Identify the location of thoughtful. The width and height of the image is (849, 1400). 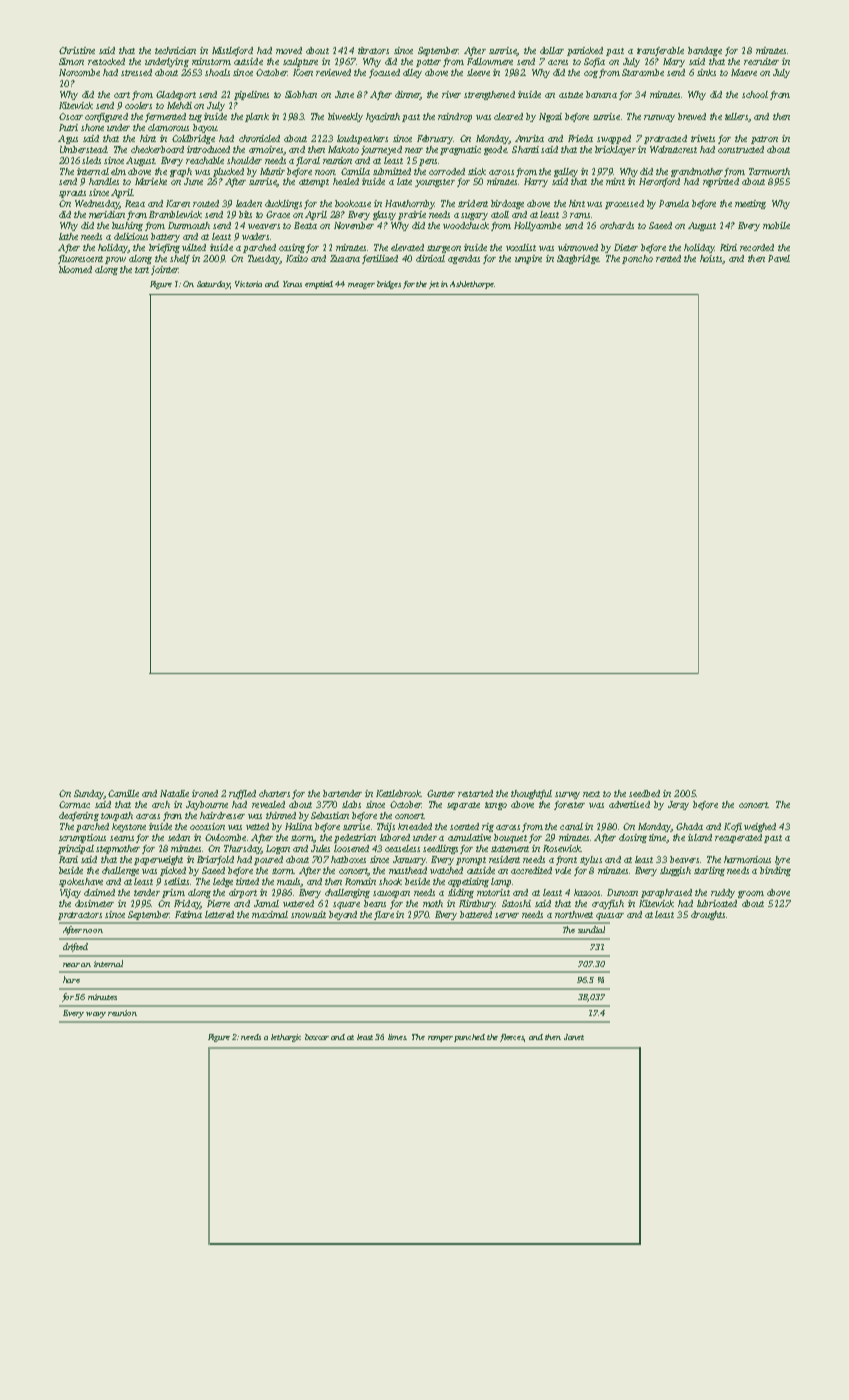
(531, 794).
